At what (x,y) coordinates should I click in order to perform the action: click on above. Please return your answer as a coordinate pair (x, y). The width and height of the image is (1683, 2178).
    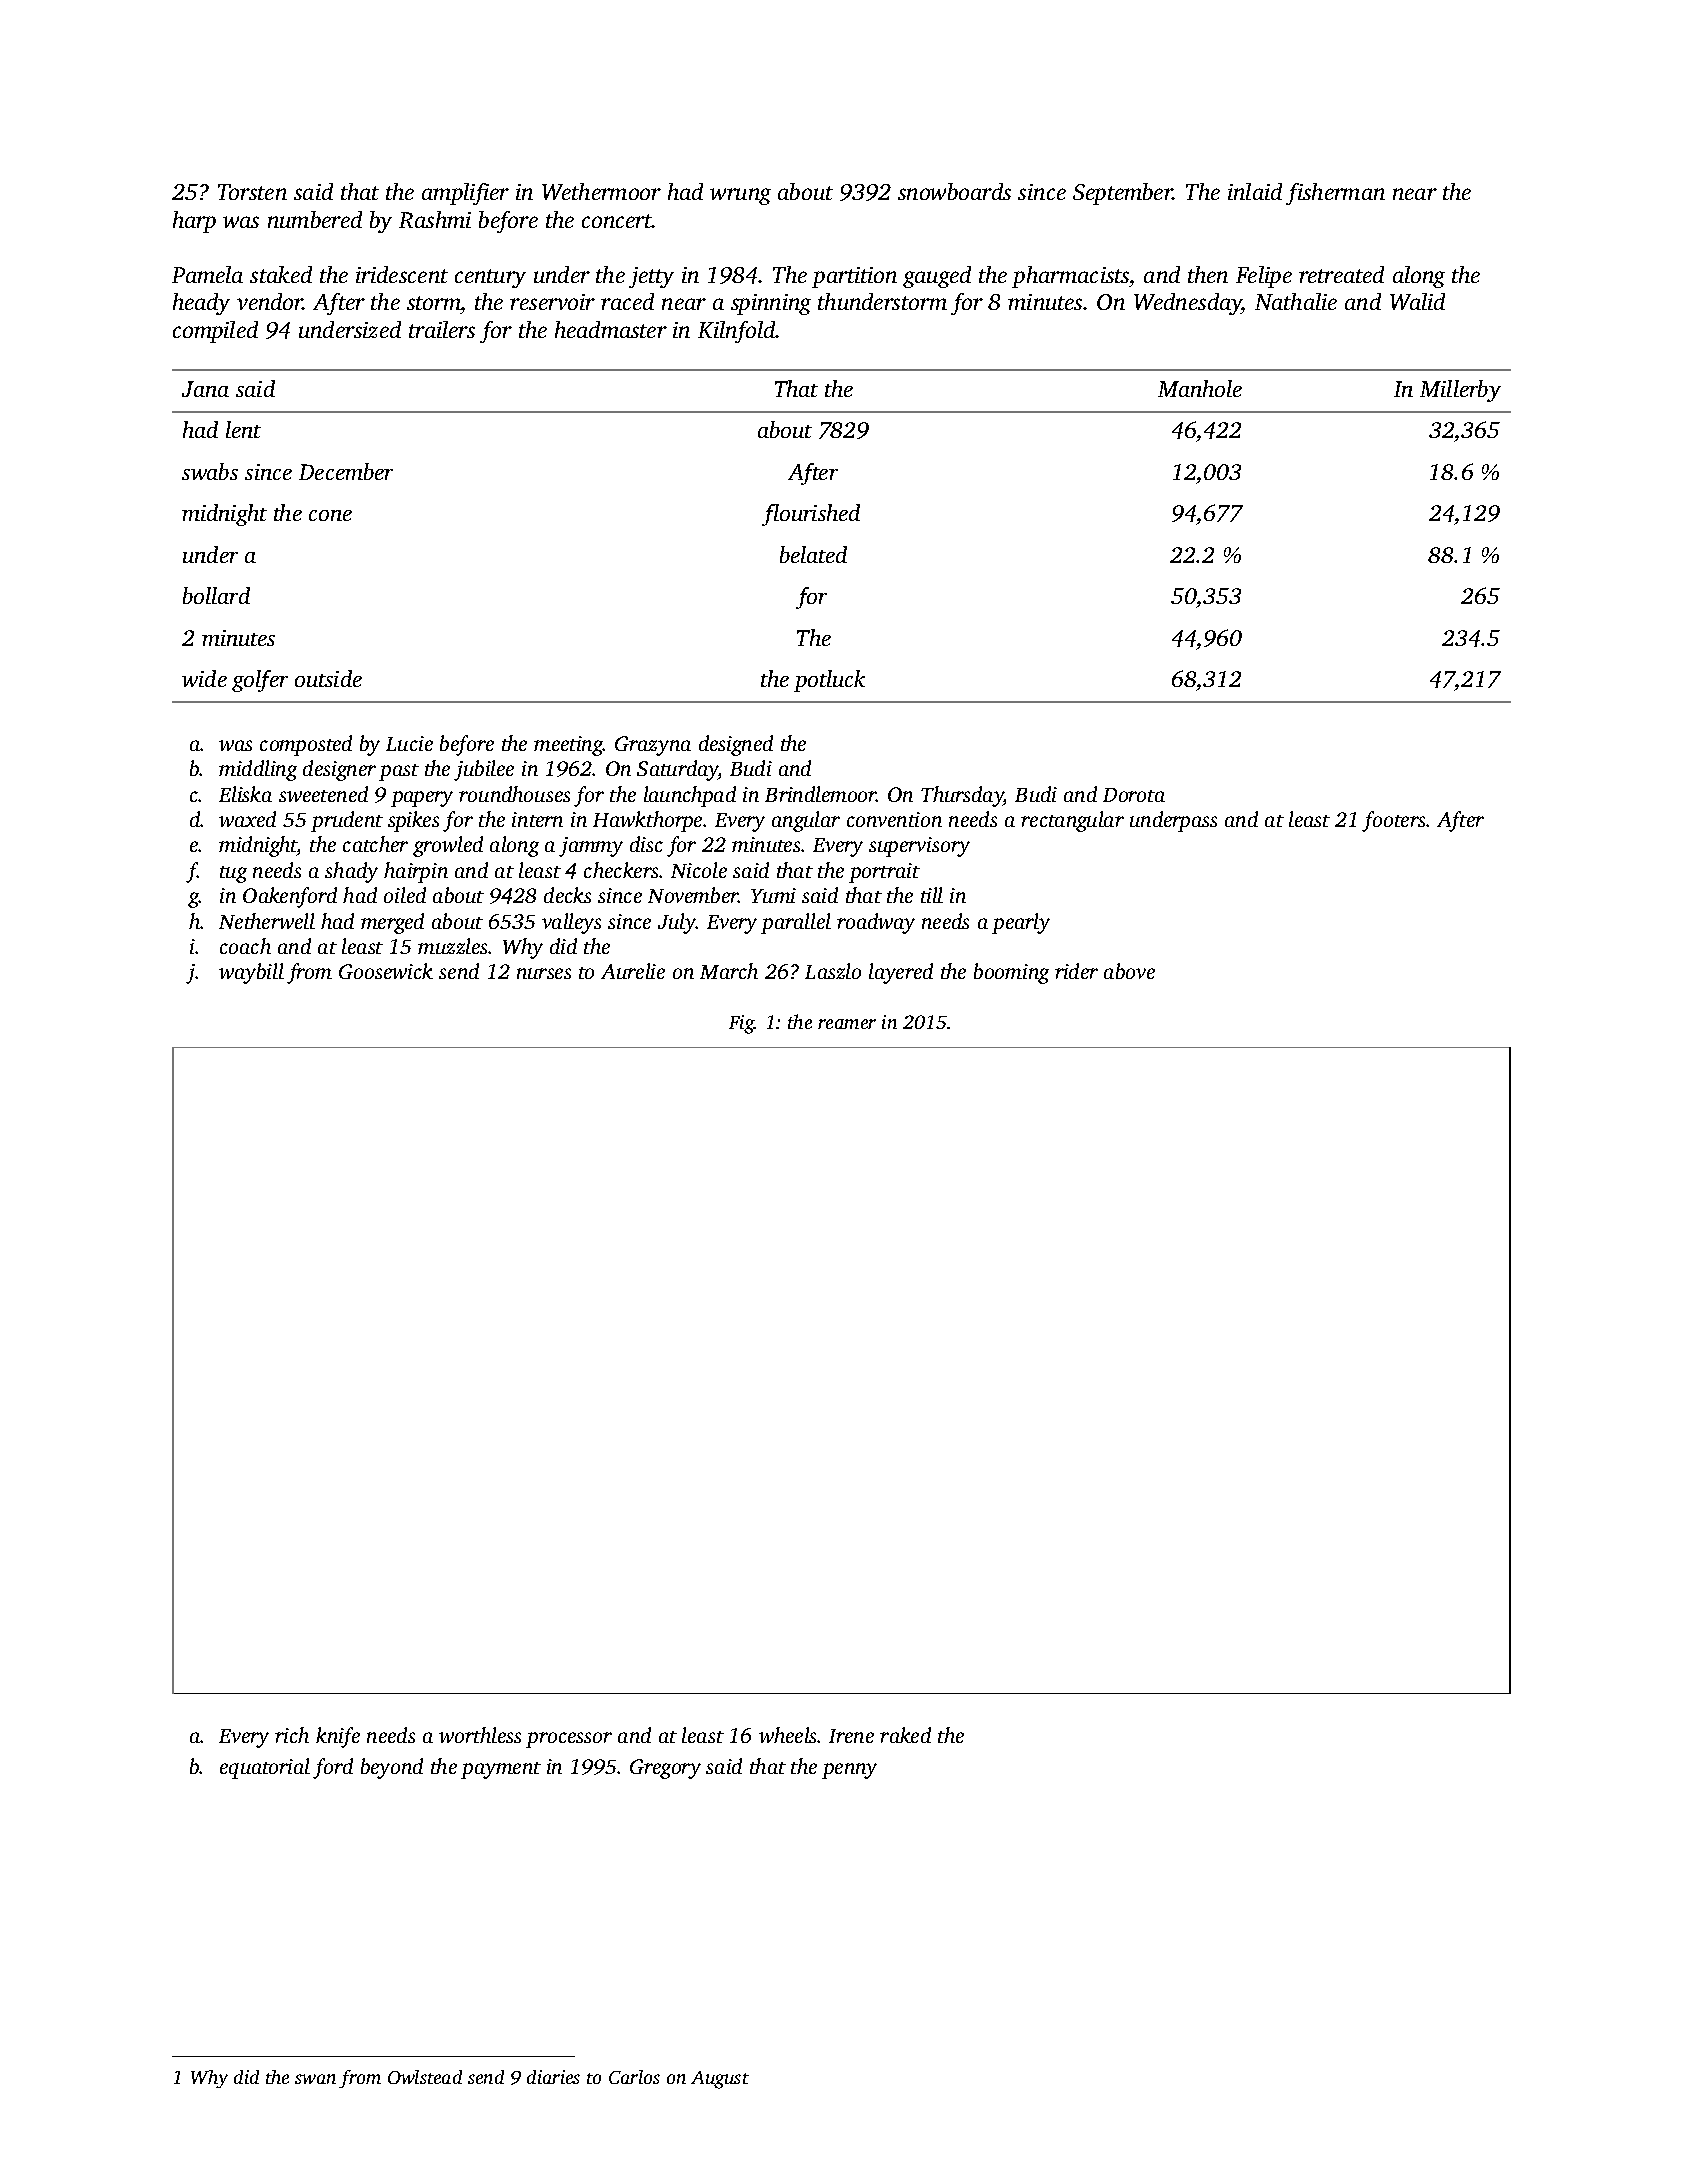
    Looking at the image, I should click on (1129, 971).
